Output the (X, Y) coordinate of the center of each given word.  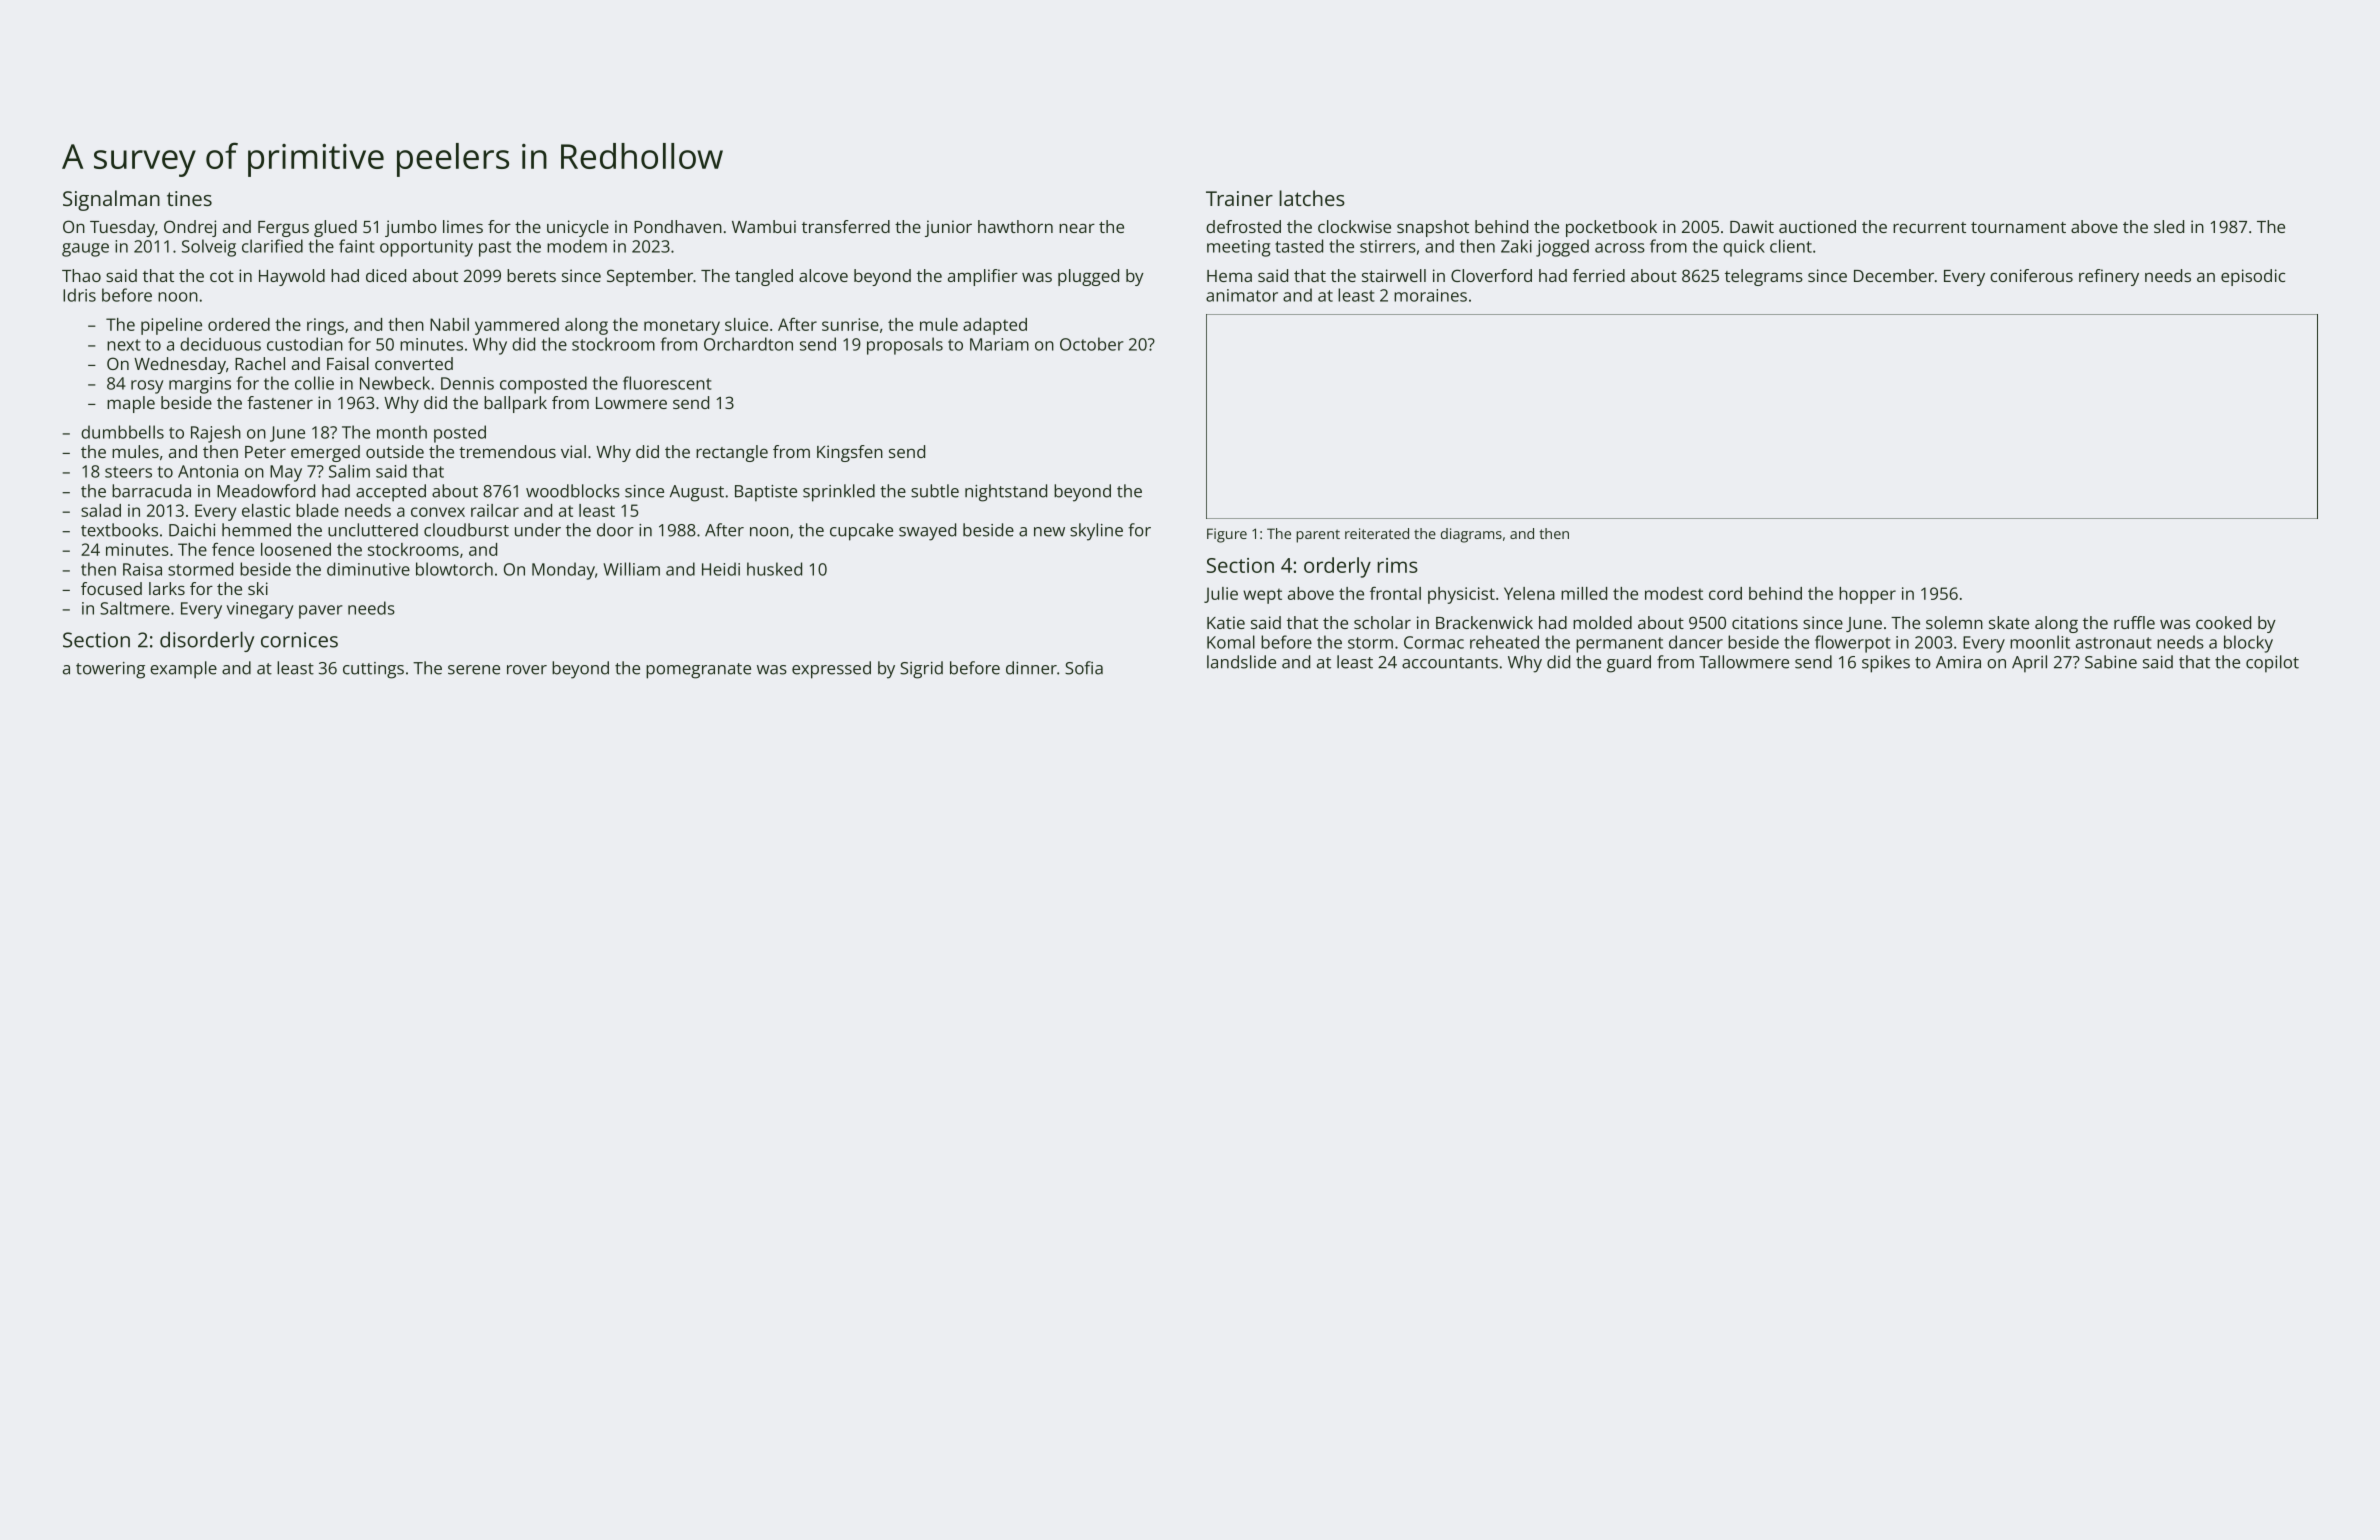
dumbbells (122, 432)
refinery (2109, 277)
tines (189, 198)
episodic (2253, 277)
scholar (1382, 622)
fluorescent (667, 383)
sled (2169, 226)
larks (167, 588)
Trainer (1239, 198)
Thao (81, 275)
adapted (995, 326)
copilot (2272, 664)
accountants (1450, 663)
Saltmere (135, 608)
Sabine (2111, 662)
